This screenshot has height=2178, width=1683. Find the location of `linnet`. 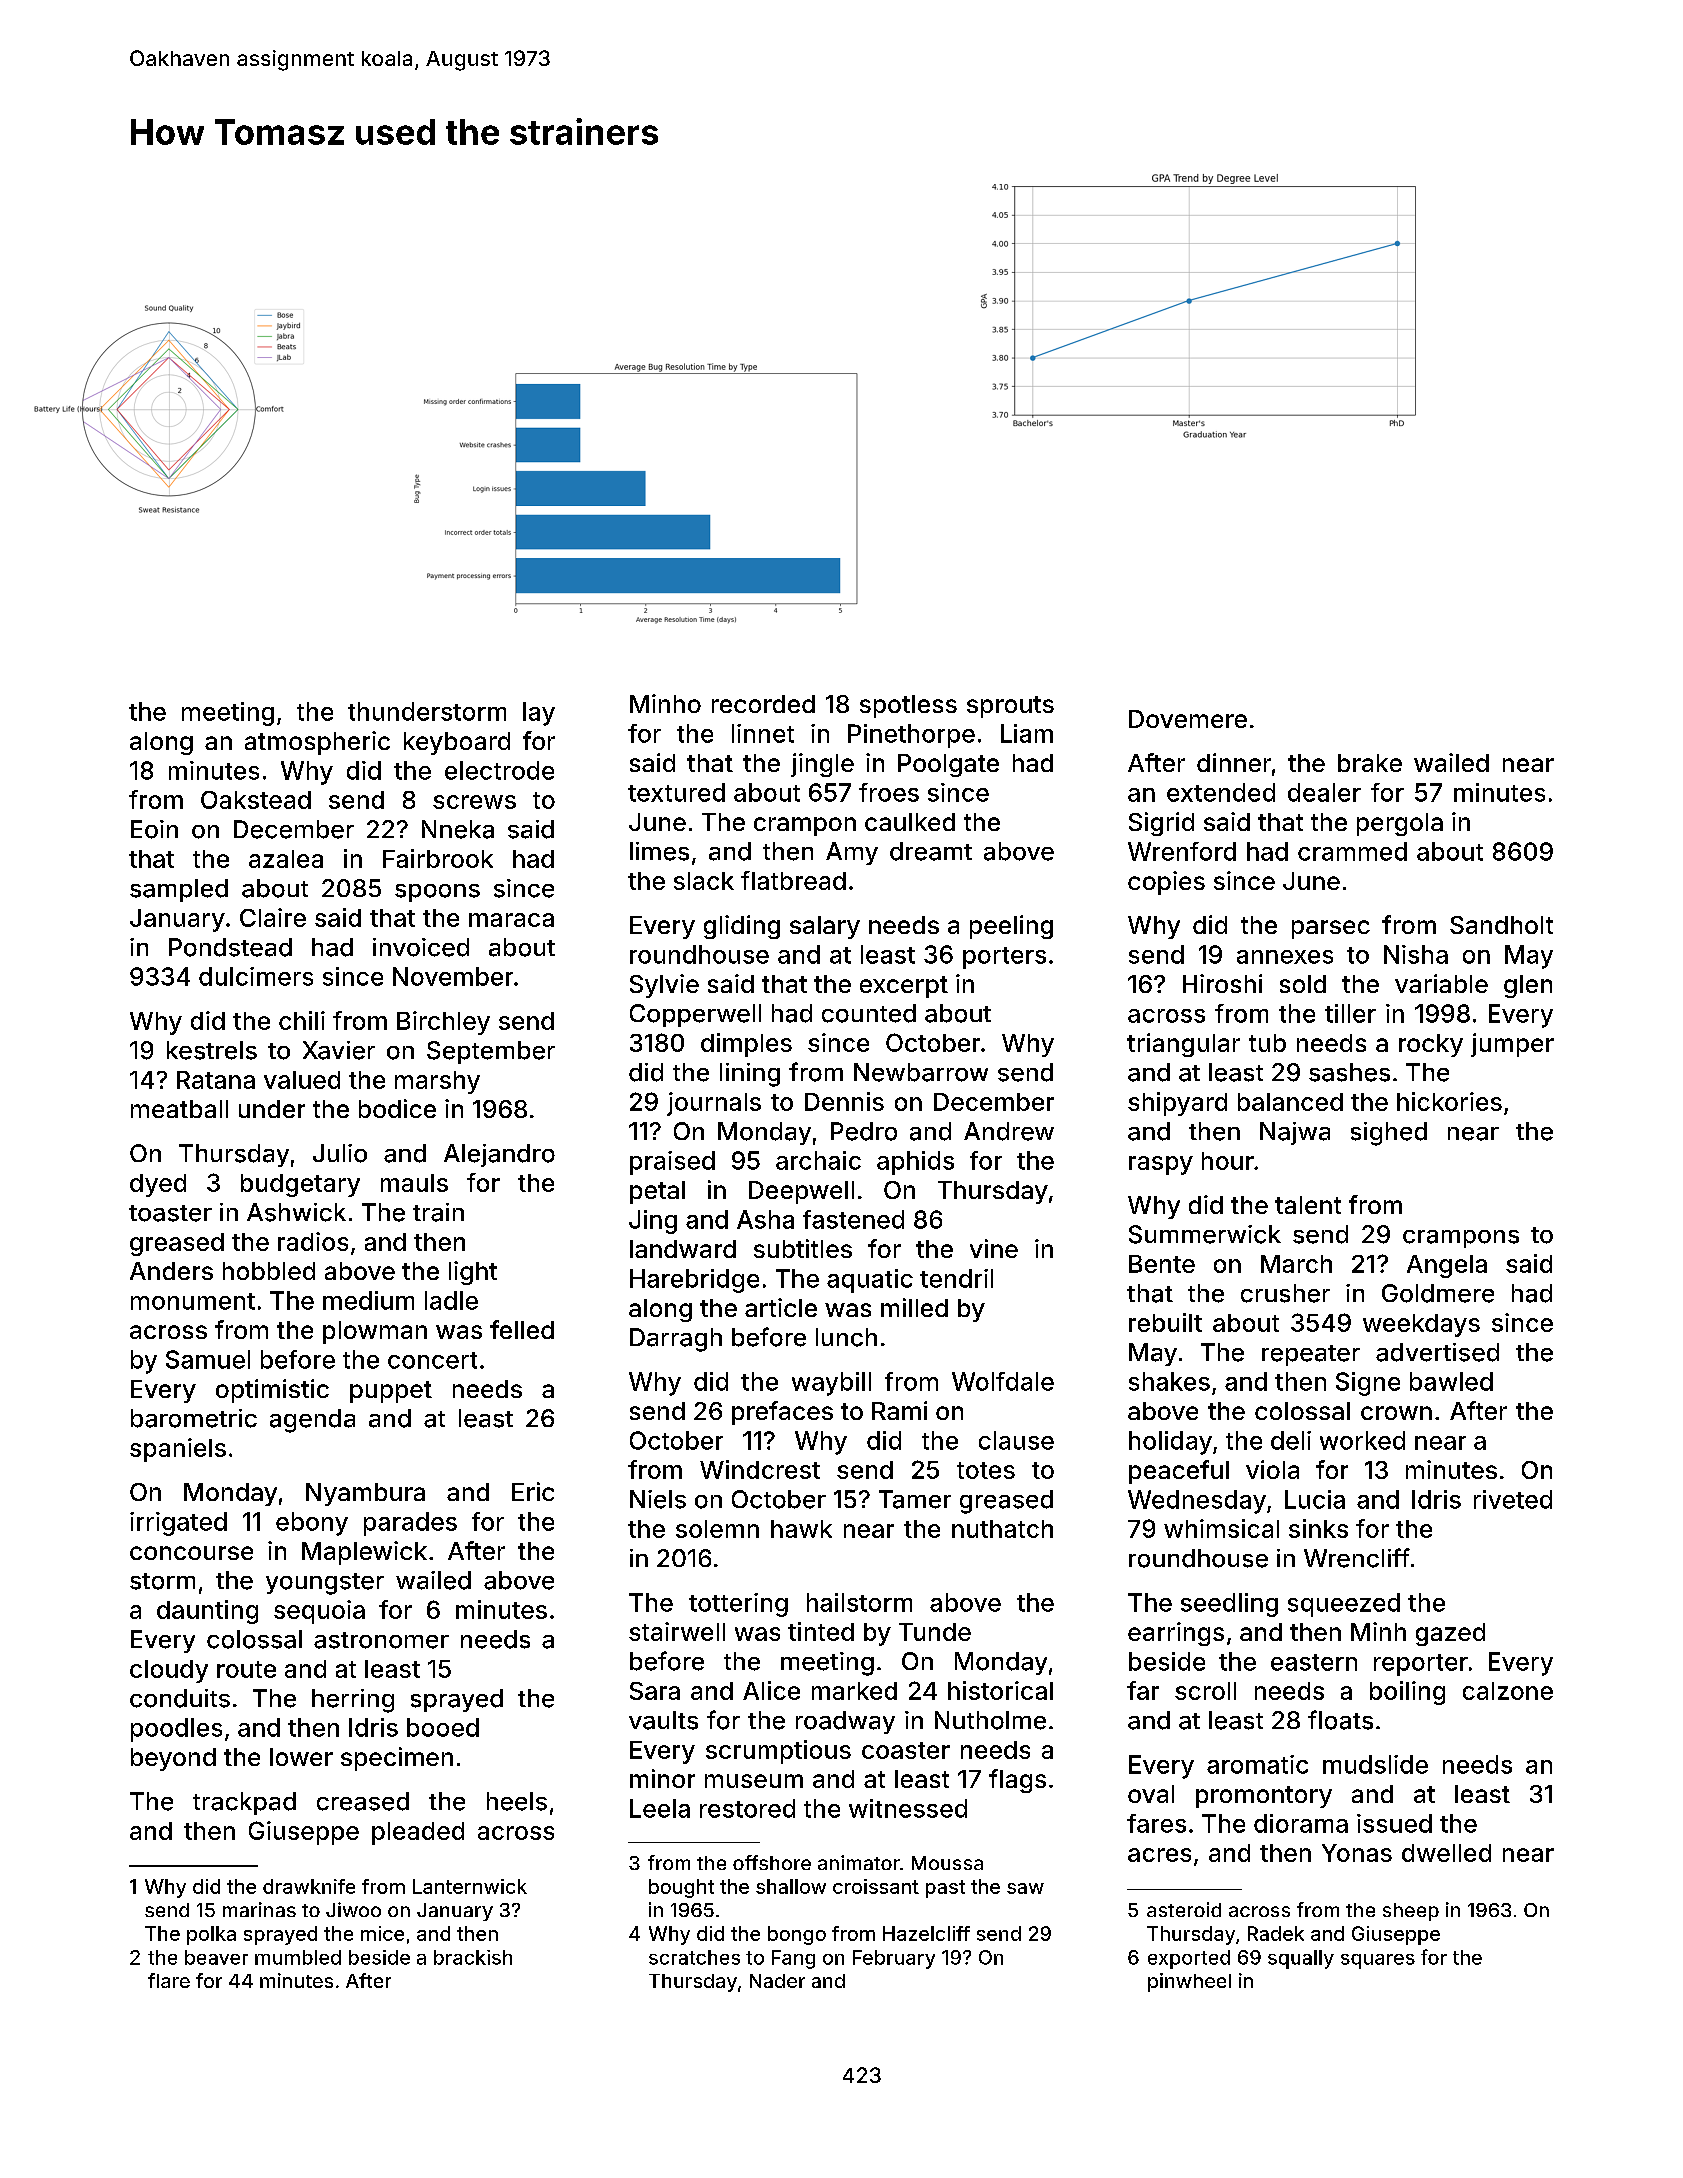

linnet is located at coordinates (763, 733).
